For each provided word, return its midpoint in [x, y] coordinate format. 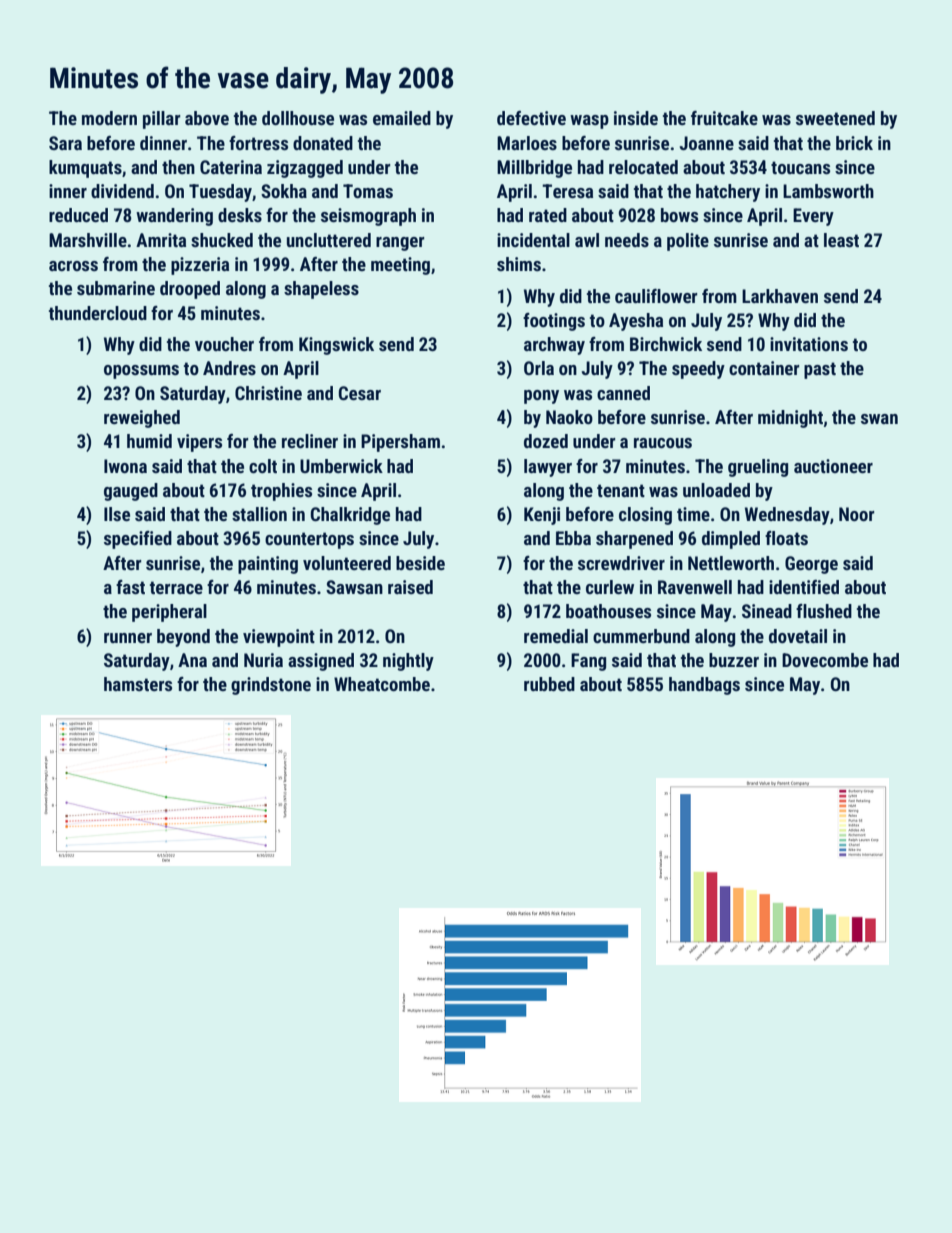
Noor [857, 514]
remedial [556, 636]
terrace [176, 587]
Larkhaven [780, 296]
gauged [131, 492]
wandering [174, 217]
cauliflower [656, 296]
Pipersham [400, 443]
